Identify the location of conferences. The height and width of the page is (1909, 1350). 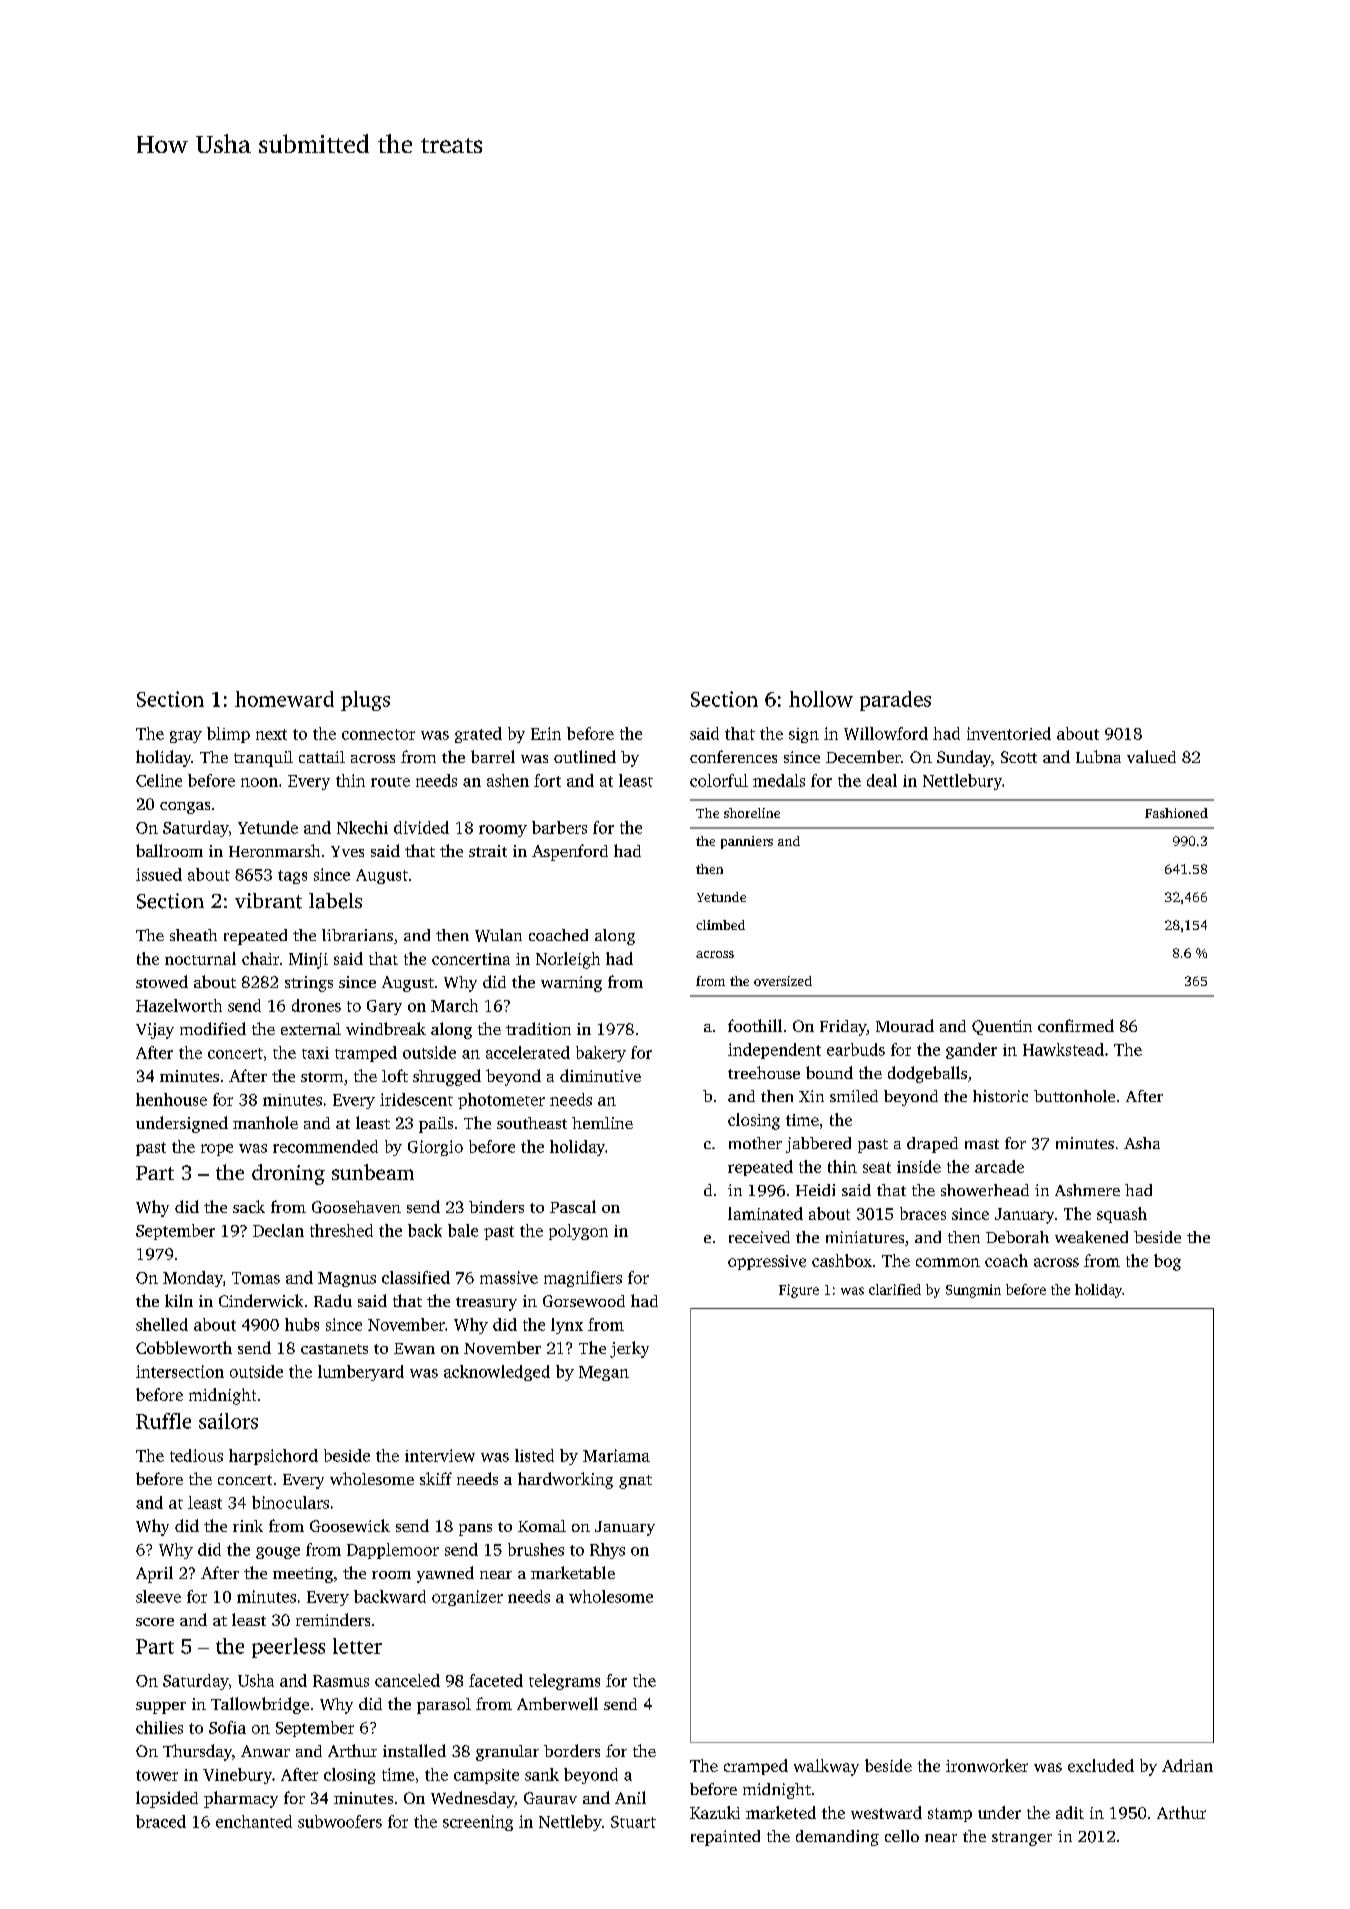
(733, 756).
